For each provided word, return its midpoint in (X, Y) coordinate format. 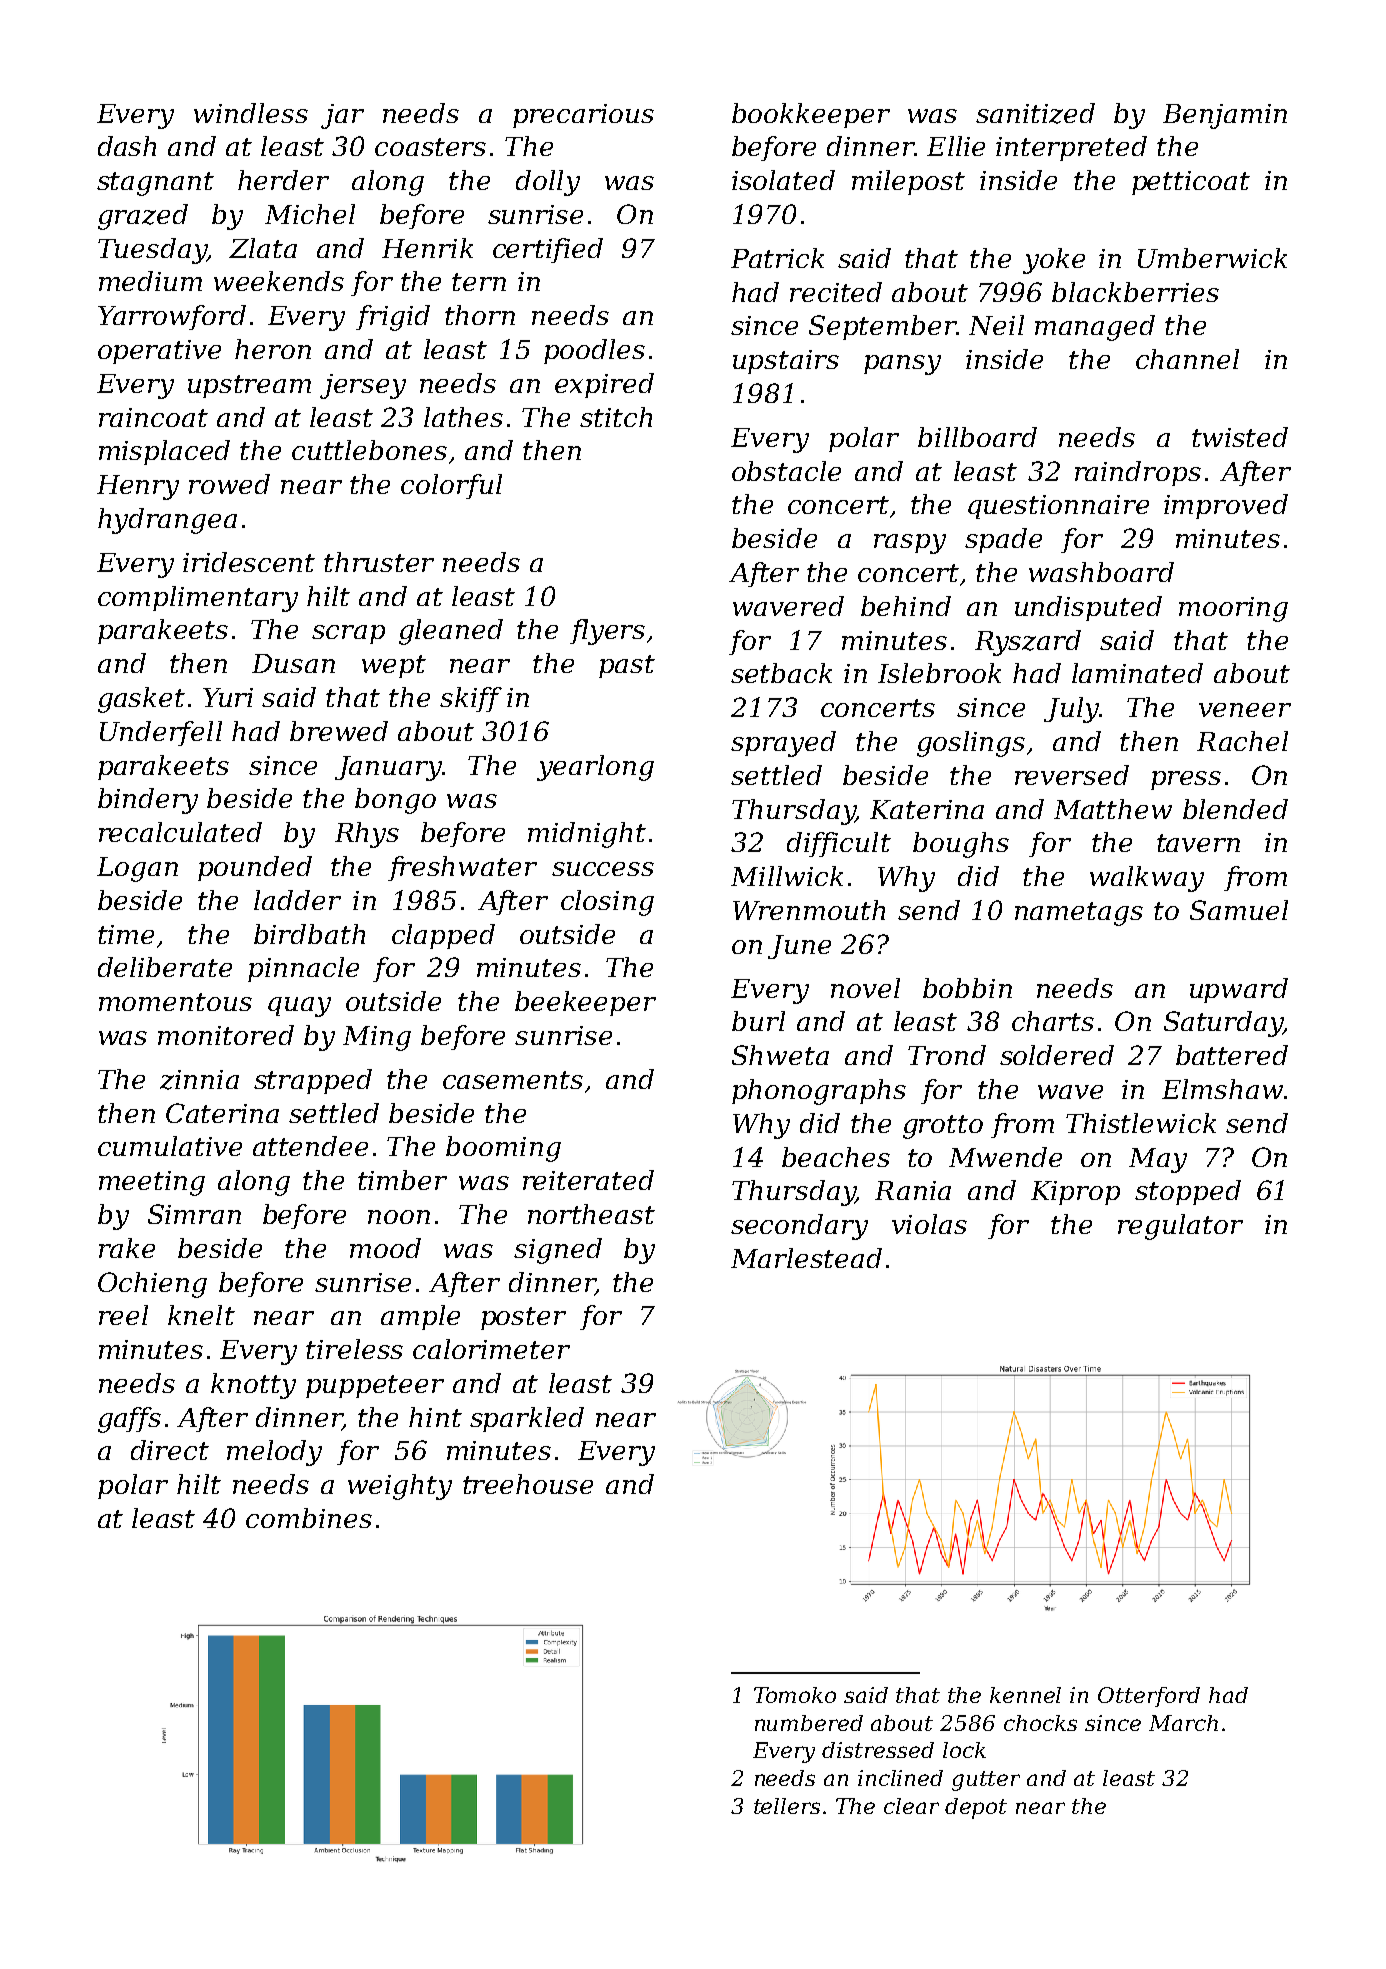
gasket (141, 700)
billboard (977, 437)
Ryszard (1028, 643)
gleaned (451, 632)
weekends (279, 281)
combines (309, 1518)
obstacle (786, 471)
